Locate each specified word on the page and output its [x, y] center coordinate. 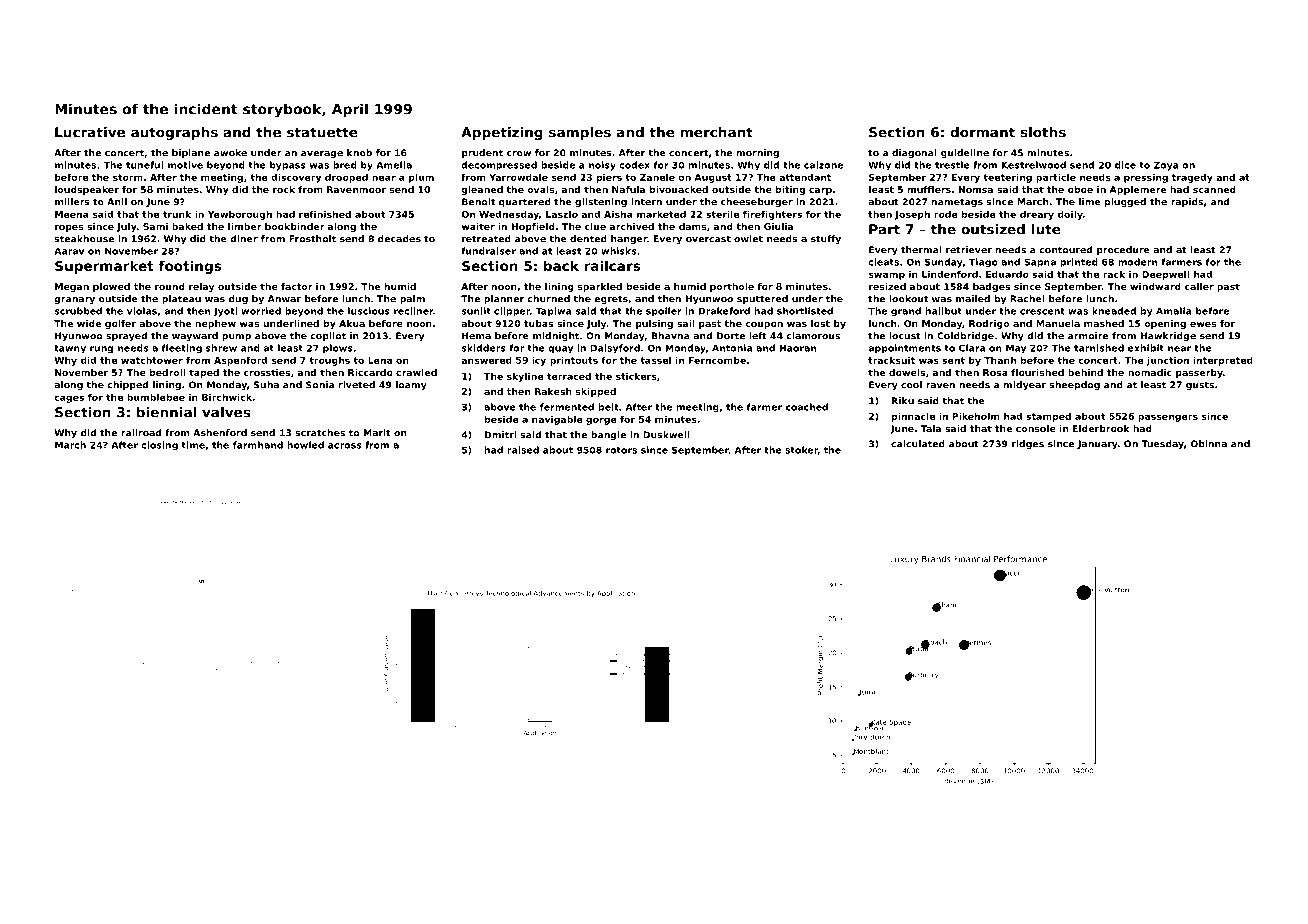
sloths [1043, 132]
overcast [708, 239]
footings [190, 267]
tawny [70, 349]
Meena [72, 214]
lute [1046, 229]
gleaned [482, 190]
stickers [636, 376]
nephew [215, 324]
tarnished [1099, 348]
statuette [322, 132]
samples [580, 133]
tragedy [1192, 178]
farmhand [258, 445]
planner [504, 299]
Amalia [1173, 311]
